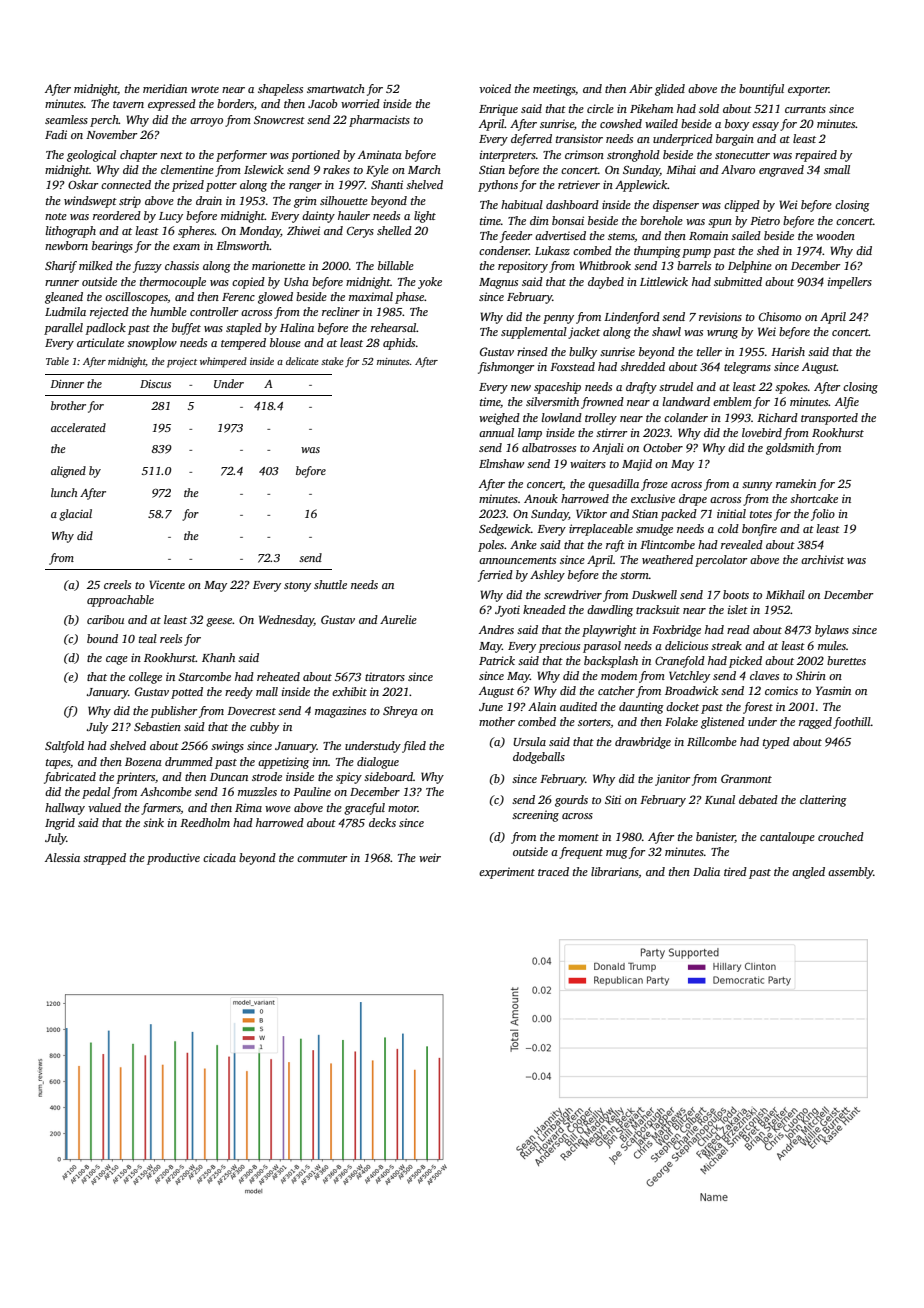 This screenshot has width=924, height=1308. What do you see at coordinates (173, 859) in the screenshot?
I see `productive` at bounding box center [173, 859].
